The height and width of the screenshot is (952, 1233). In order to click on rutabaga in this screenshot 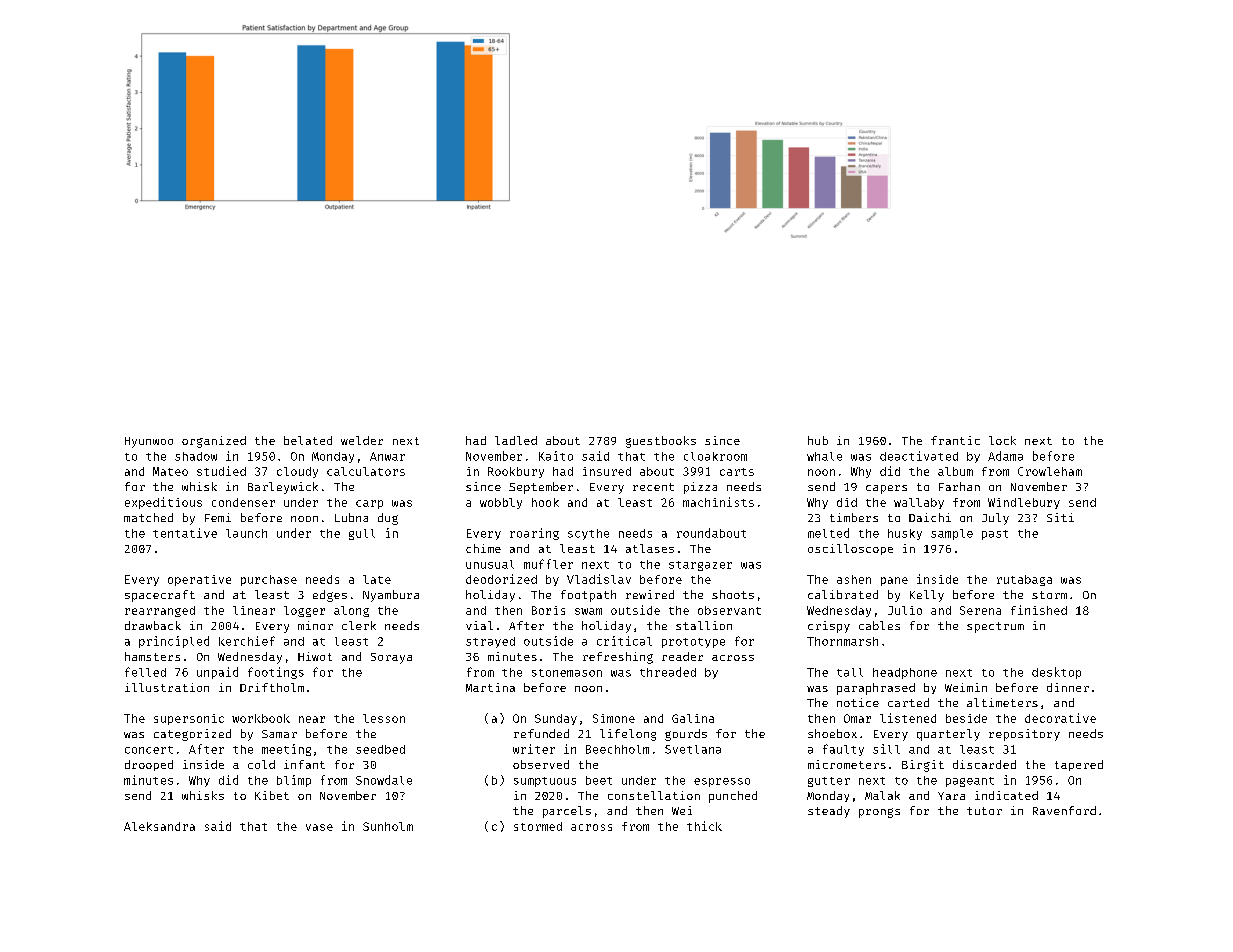, I will do `click(1024, 580)`.
